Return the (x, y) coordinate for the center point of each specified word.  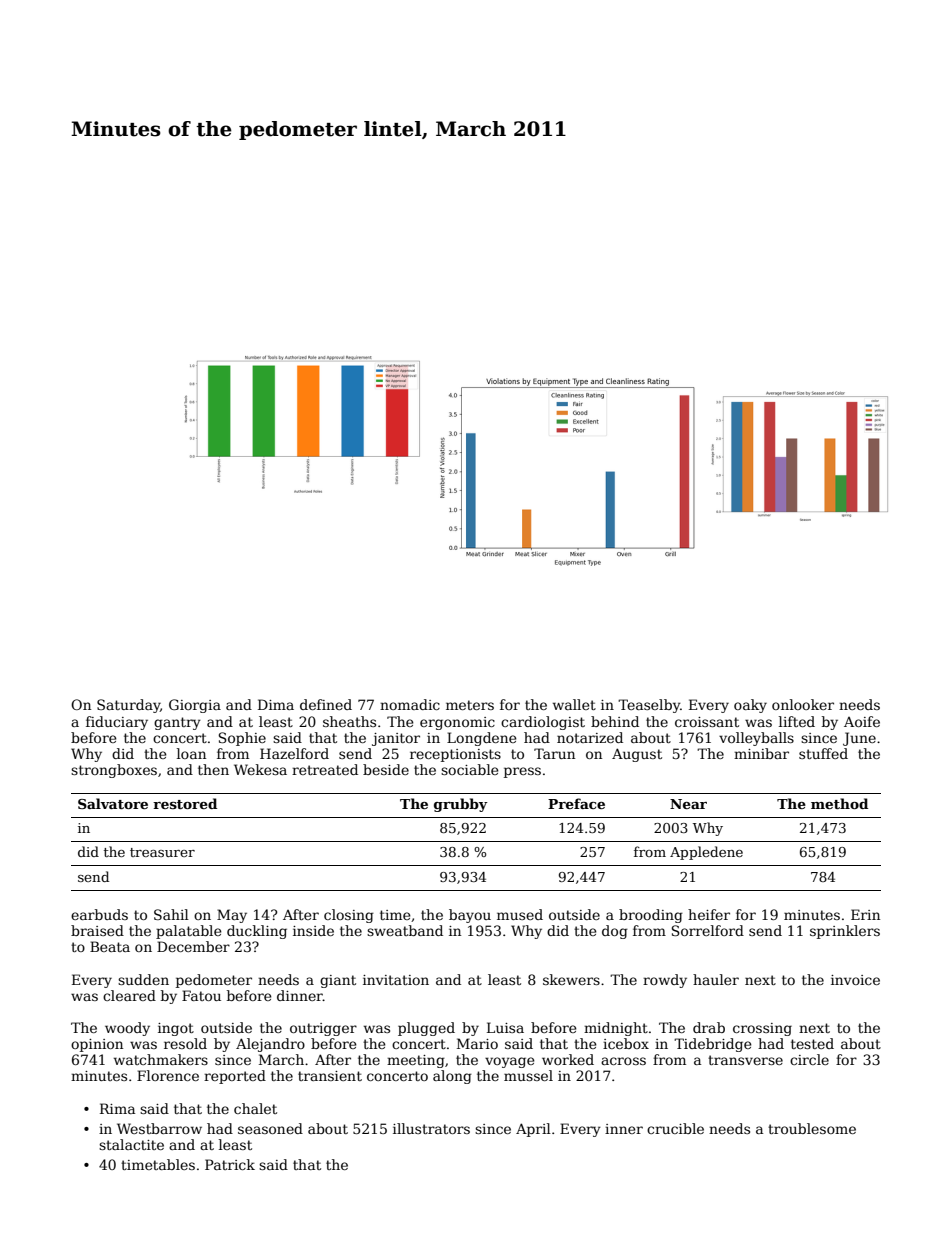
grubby (461, 805)
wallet (574, 704)
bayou (470, 916)
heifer (709, 914)
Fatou (201, 995)
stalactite (131, 1144)
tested (812, 1043)
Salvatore (113, 803)
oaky (750, 706)
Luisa (505, 1027)
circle (809, 1059)
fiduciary (117, 723)
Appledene (706, 853)
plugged (426, 1029)
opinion (97, 1045)
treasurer (162, 852)
